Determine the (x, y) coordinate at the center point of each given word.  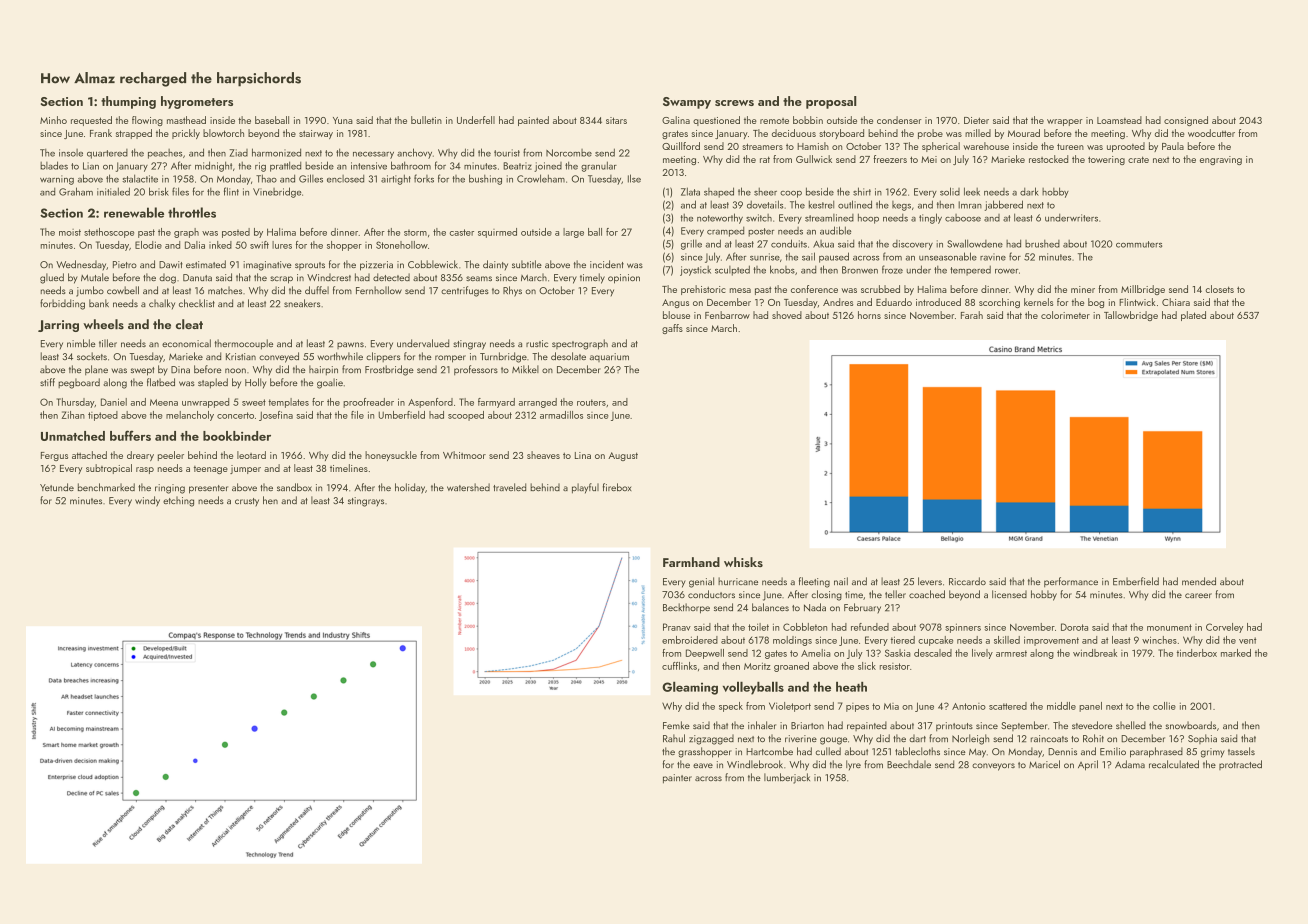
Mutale (95, 277)
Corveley (1224, 628)
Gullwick (814, 159)
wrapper (1065, 122)
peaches (165, 154)
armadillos (561, 415)
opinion (624, 279)
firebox (617, 487)
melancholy (190, 416)
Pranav (677, 627)
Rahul (674, 738)
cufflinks (679, 666)
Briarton (807, 726)
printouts (954, 726)
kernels (1039, 302)
